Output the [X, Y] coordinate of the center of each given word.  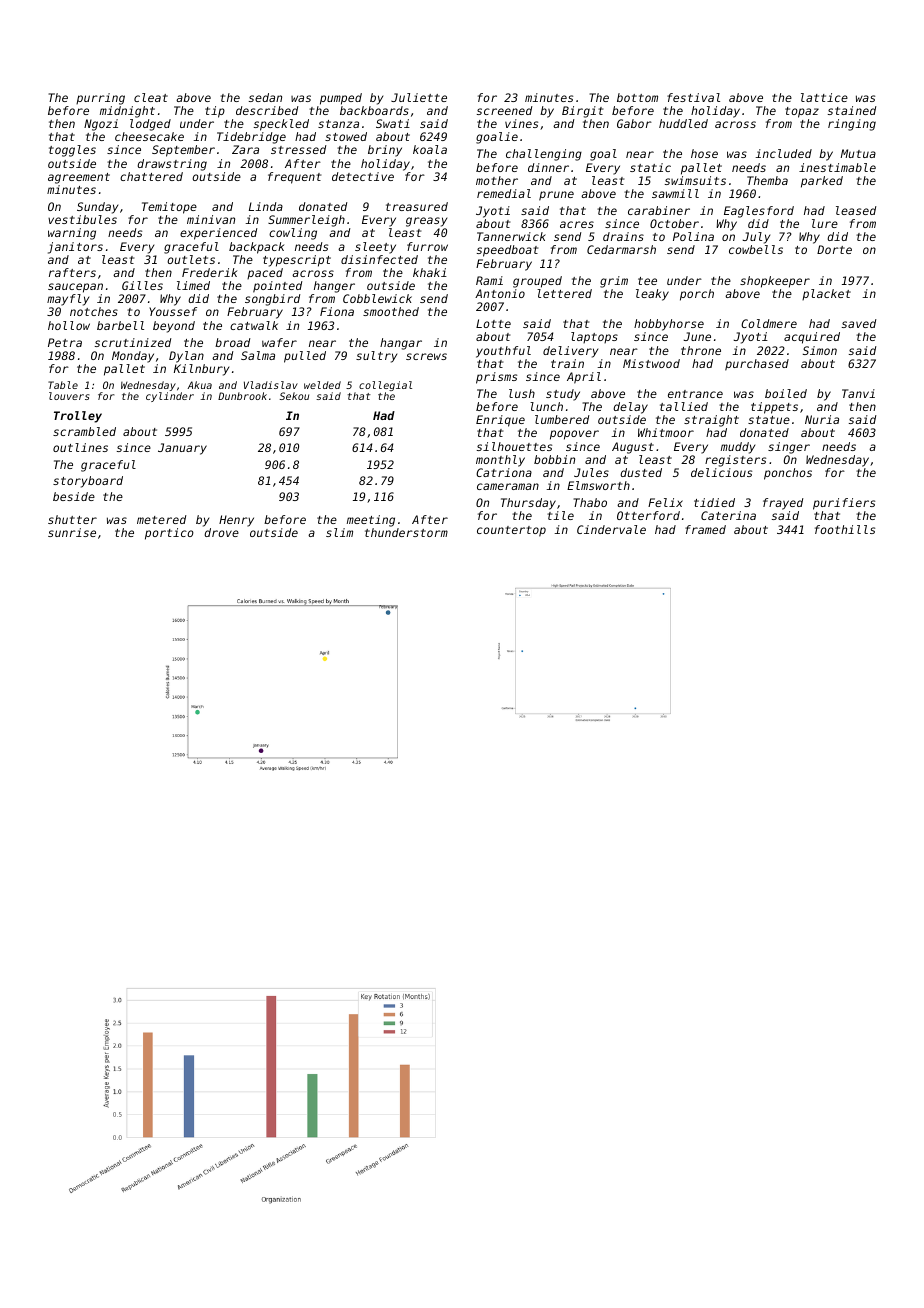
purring [100, 99]
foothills [845, 529]
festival [693, 97]
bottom [637, 97]
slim [339, 532]
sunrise [72, 532]
